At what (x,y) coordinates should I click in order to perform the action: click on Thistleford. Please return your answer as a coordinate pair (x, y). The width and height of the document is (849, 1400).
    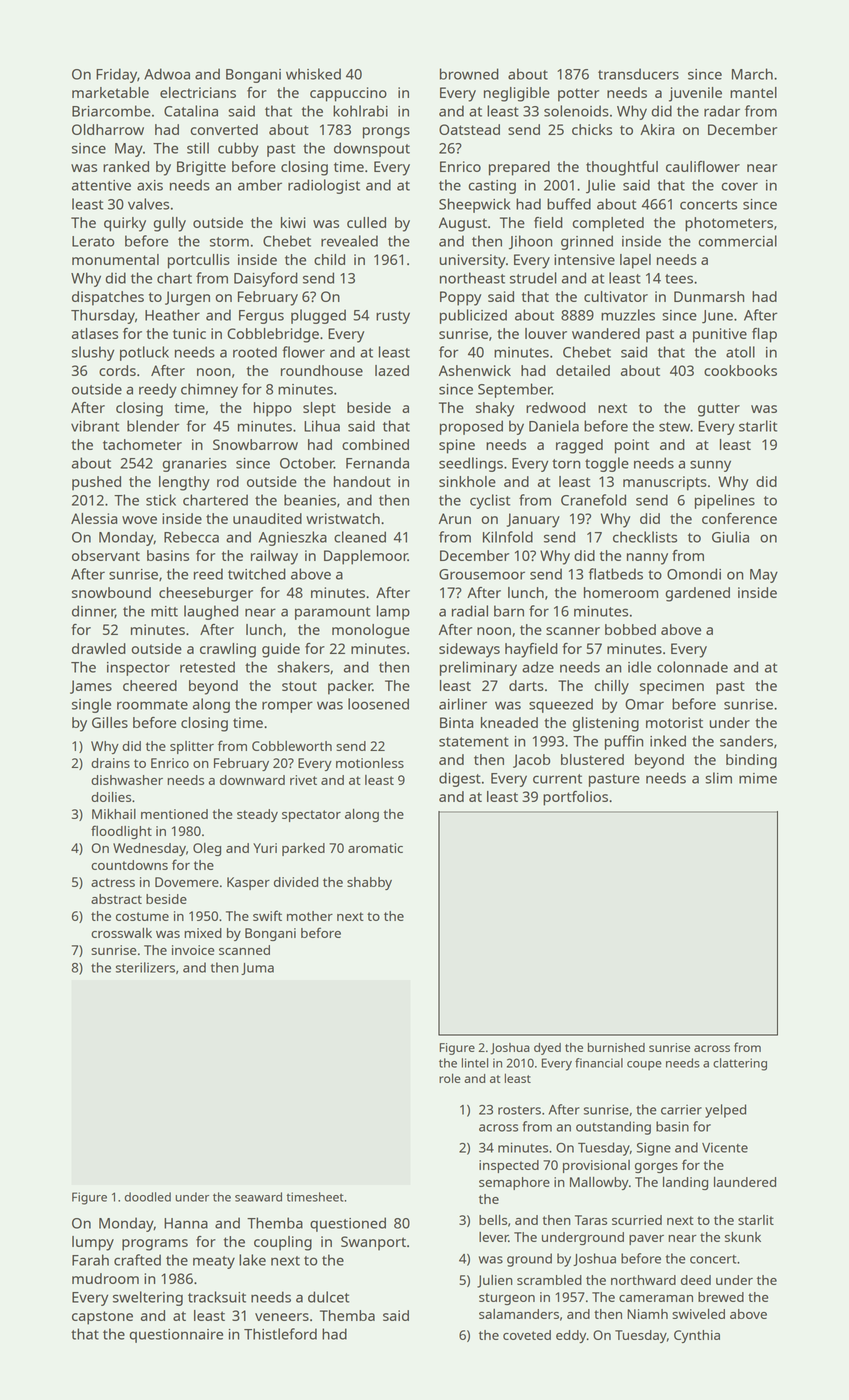
    Looking at the image, I should click on (280, 1334).
